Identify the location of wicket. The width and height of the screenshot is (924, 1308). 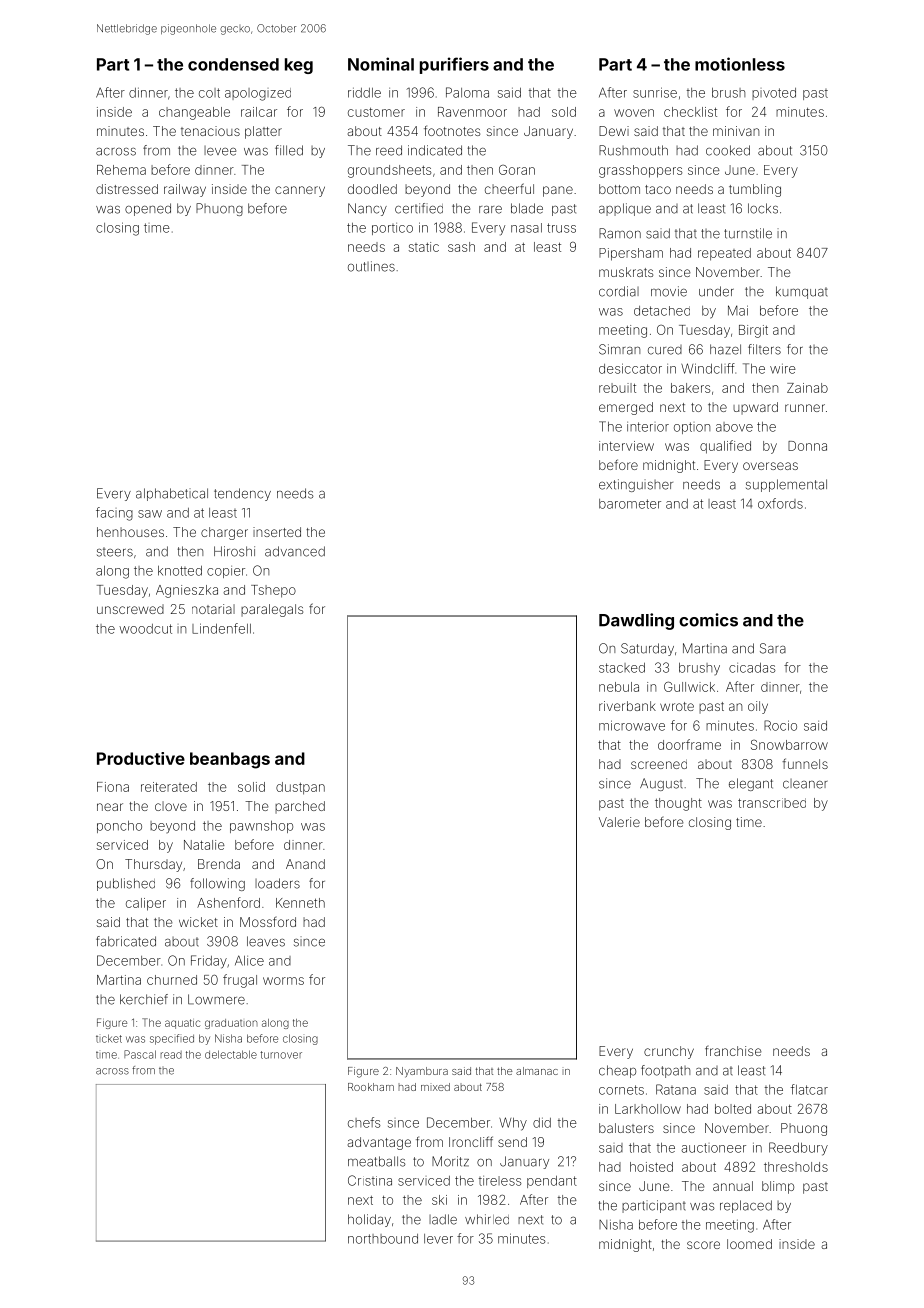
(198, 922).
